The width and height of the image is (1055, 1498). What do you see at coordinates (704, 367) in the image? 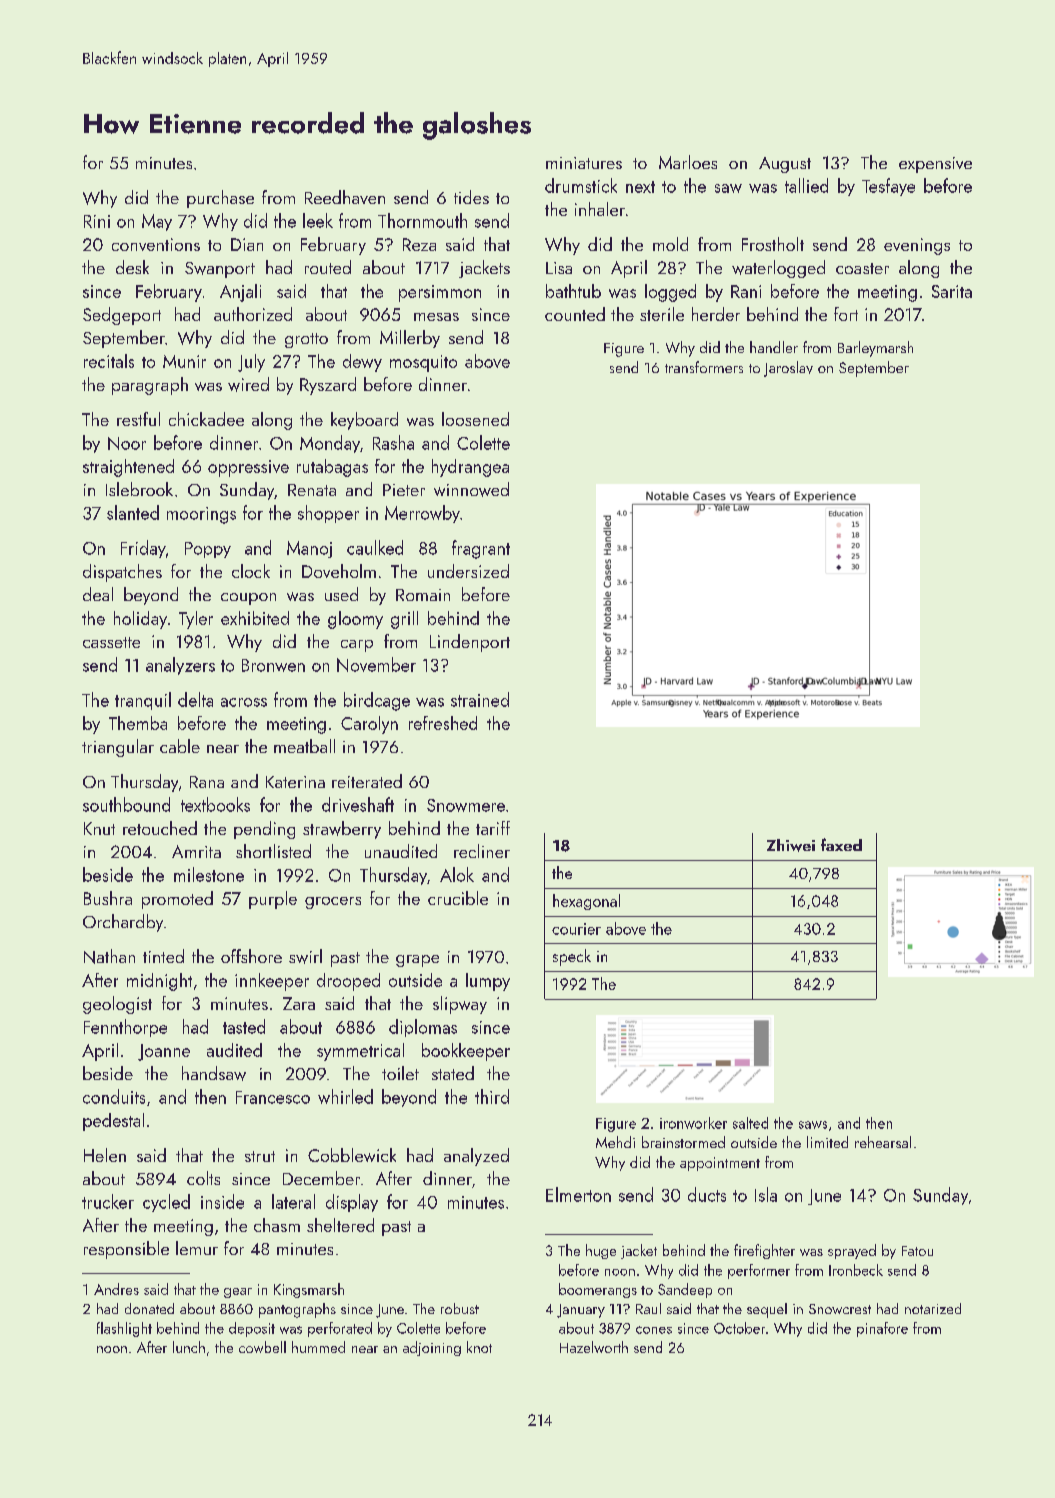
I see `transformers` at bounding box center [704, 367].
